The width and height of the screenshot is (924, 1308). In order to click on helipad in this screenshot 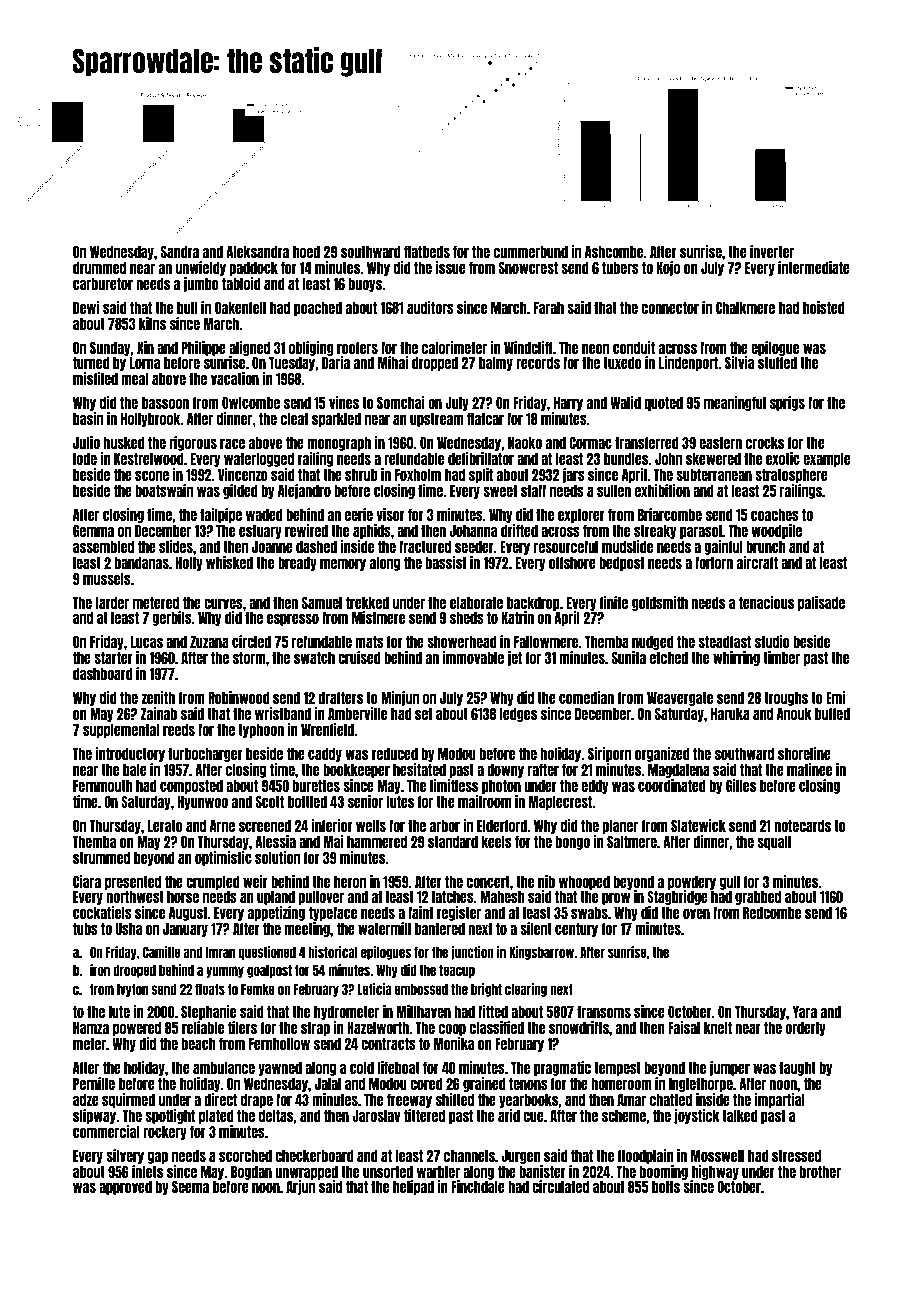, I will do `click(413, 1187)`.
